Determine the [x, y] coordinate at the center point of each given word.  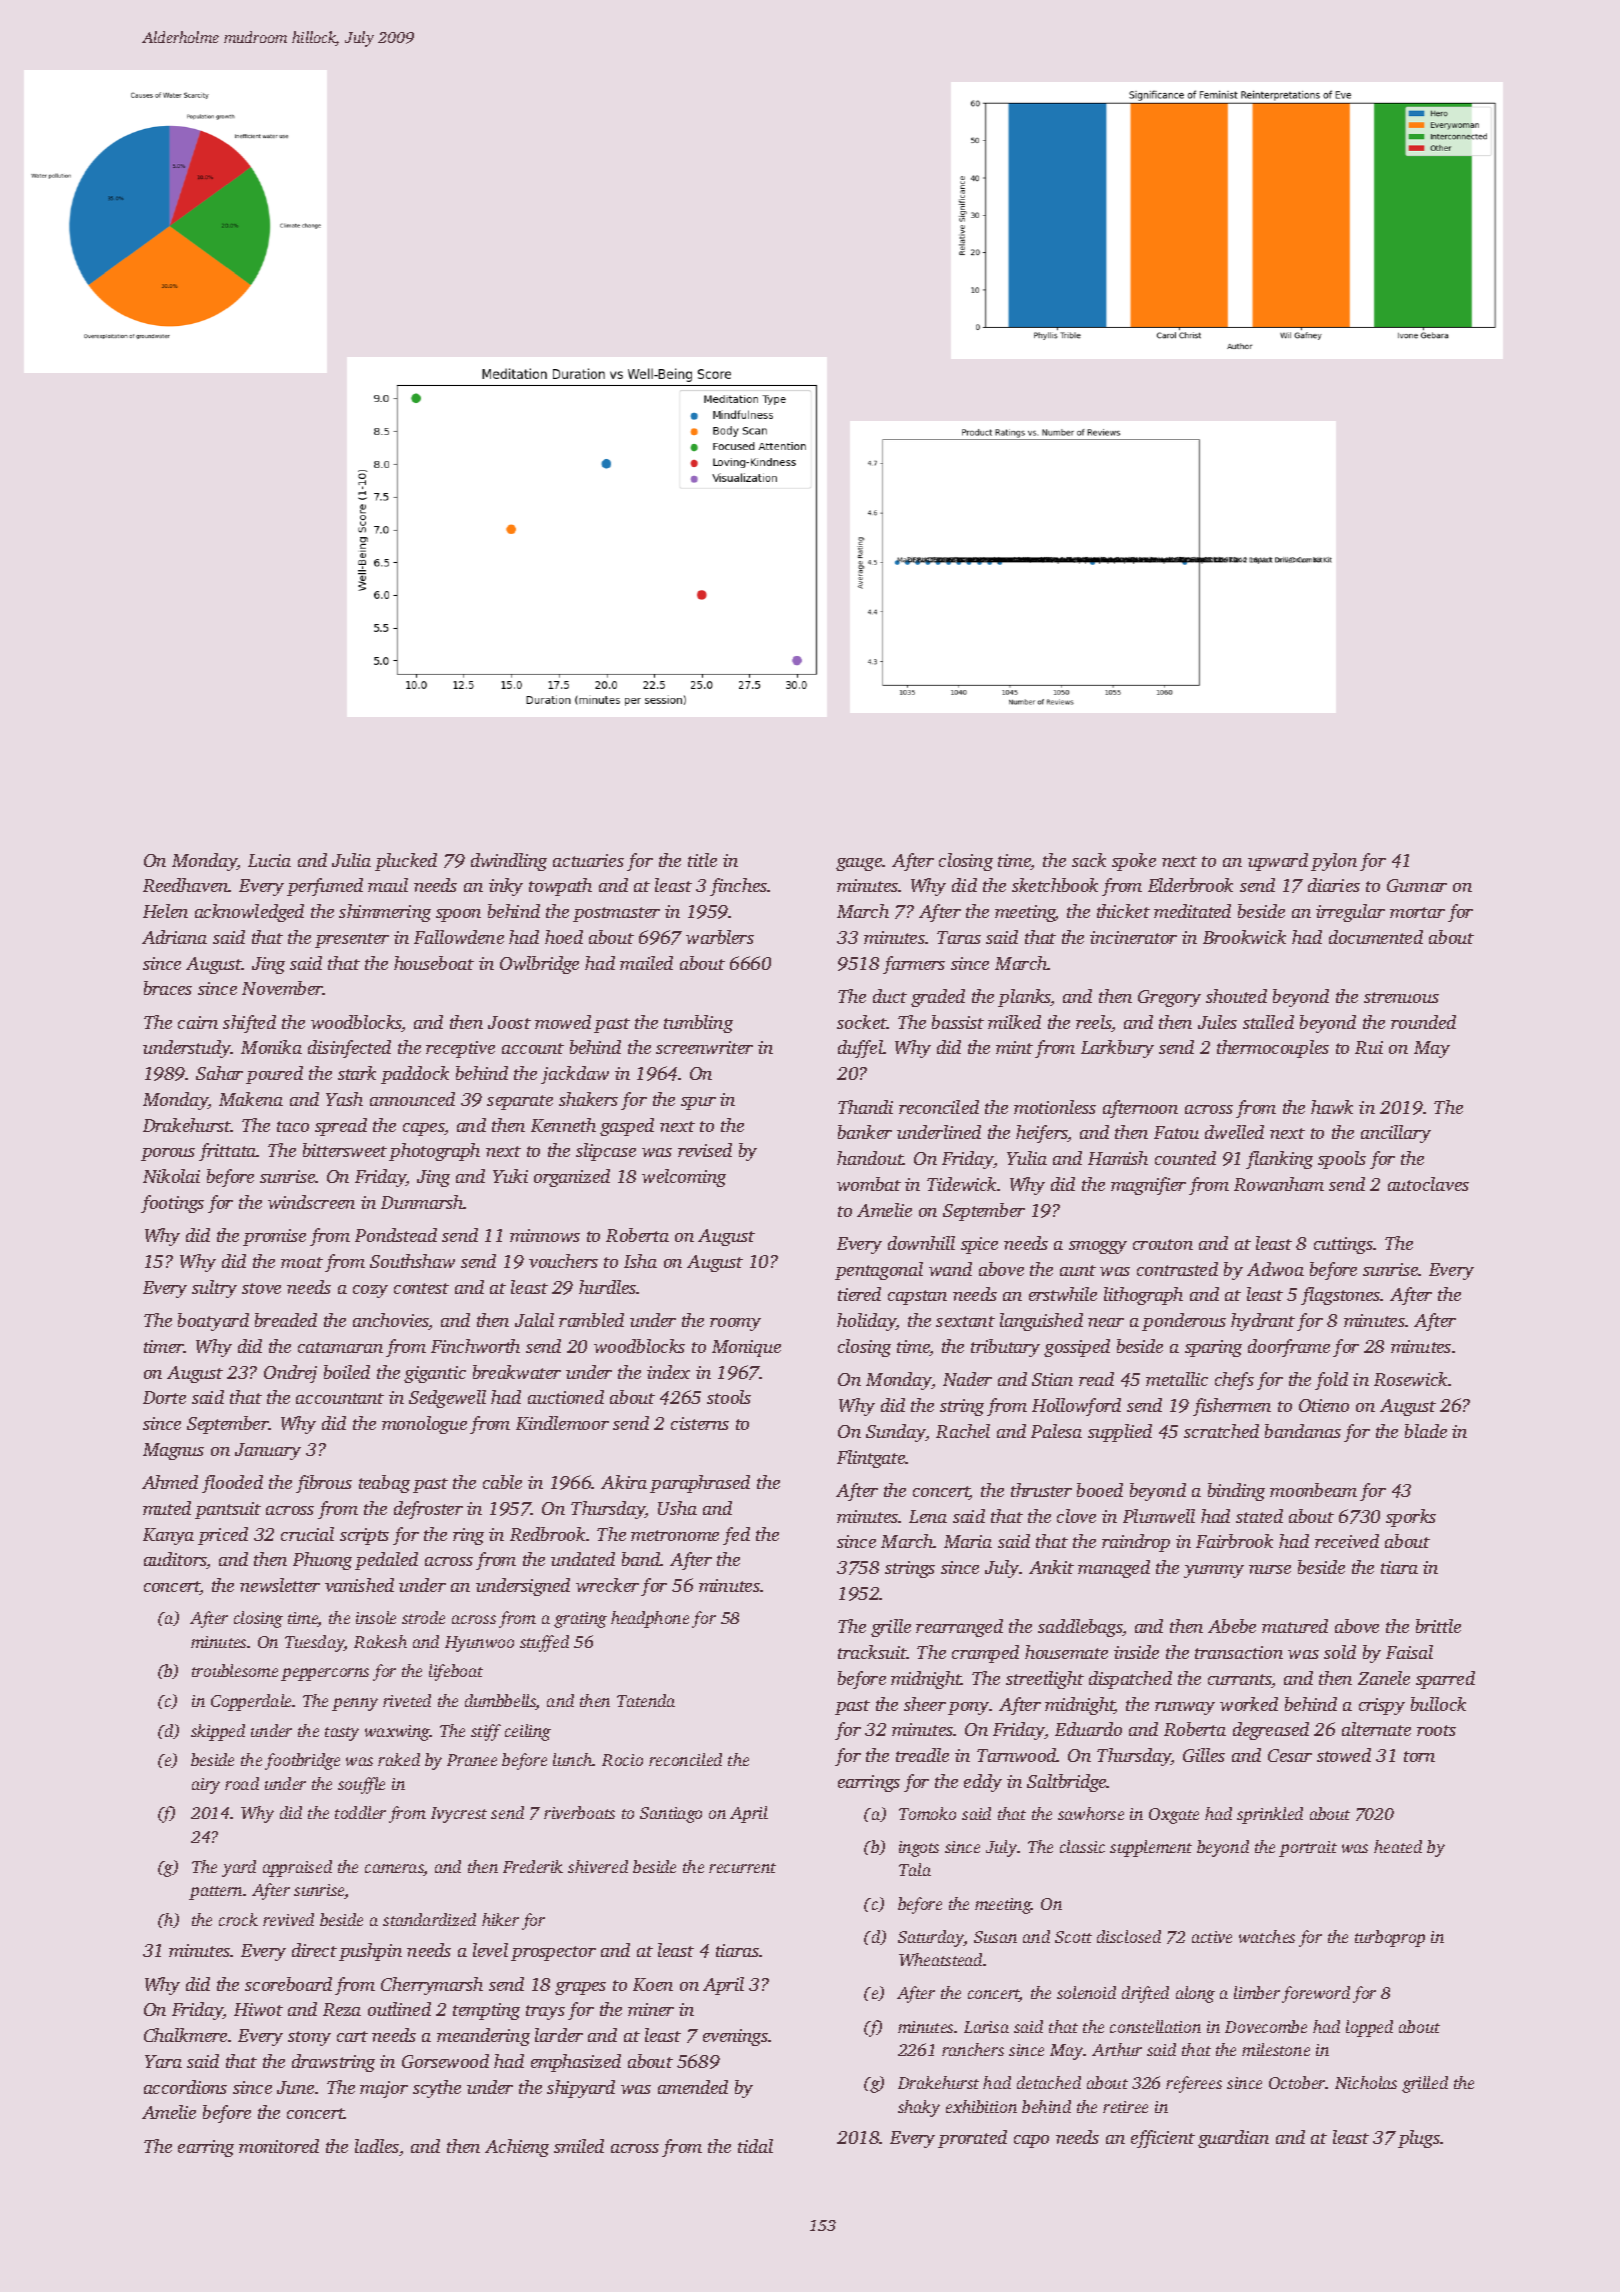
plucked [406, 862]
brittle [1438, 1626]
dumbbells [500, 1702]
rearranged [959, 1628]
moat [302, 1262]
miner [651, 2009]
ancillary [1396, 1134]
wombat [869, 1184]
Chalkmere [185, 2035]
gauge [859, 864]
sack [1089, 860]
